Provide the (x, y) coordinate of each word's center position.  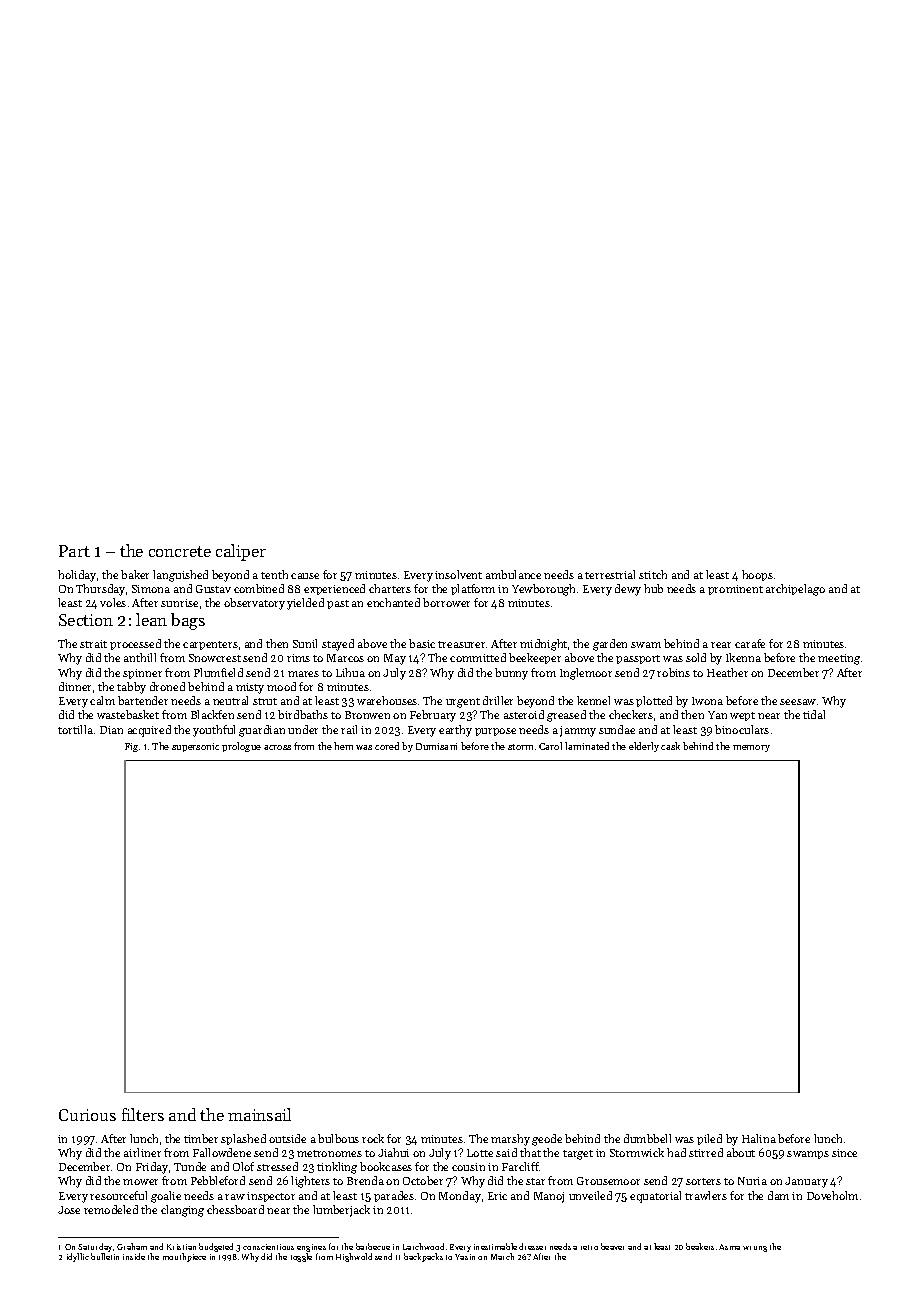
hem (343, 746)
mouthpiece (184, 1257)
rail (349, 729)
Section (86, 620)
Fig (131, 747)
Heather (727, 672)
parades (394, 1196)
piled (709, 1139)
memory (751, 748)
